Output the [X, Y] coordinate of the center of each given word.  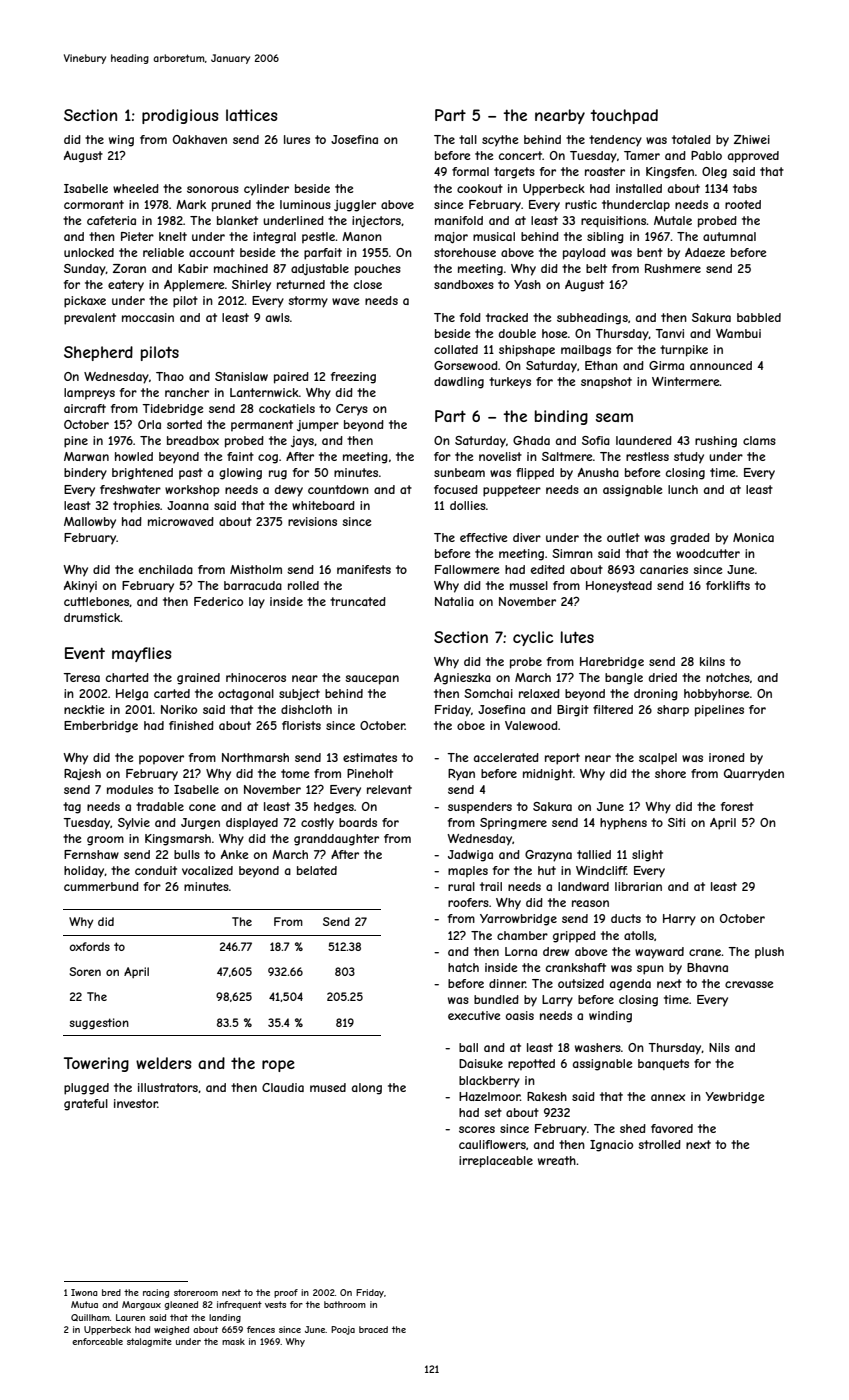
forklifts [728, 585]
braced [373, 1329]
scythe [500, 141]
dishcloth [306, 709]
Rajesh [82, 774]
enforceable [97, 1341]
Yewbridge [735, 1098]
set [493, 1112]
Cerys [352, 410]
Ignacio [611, 1146]
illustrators [168, 1087]
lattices [252, 115]
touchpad [624, 116]
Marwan [86, 456]
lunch [683, 489]
